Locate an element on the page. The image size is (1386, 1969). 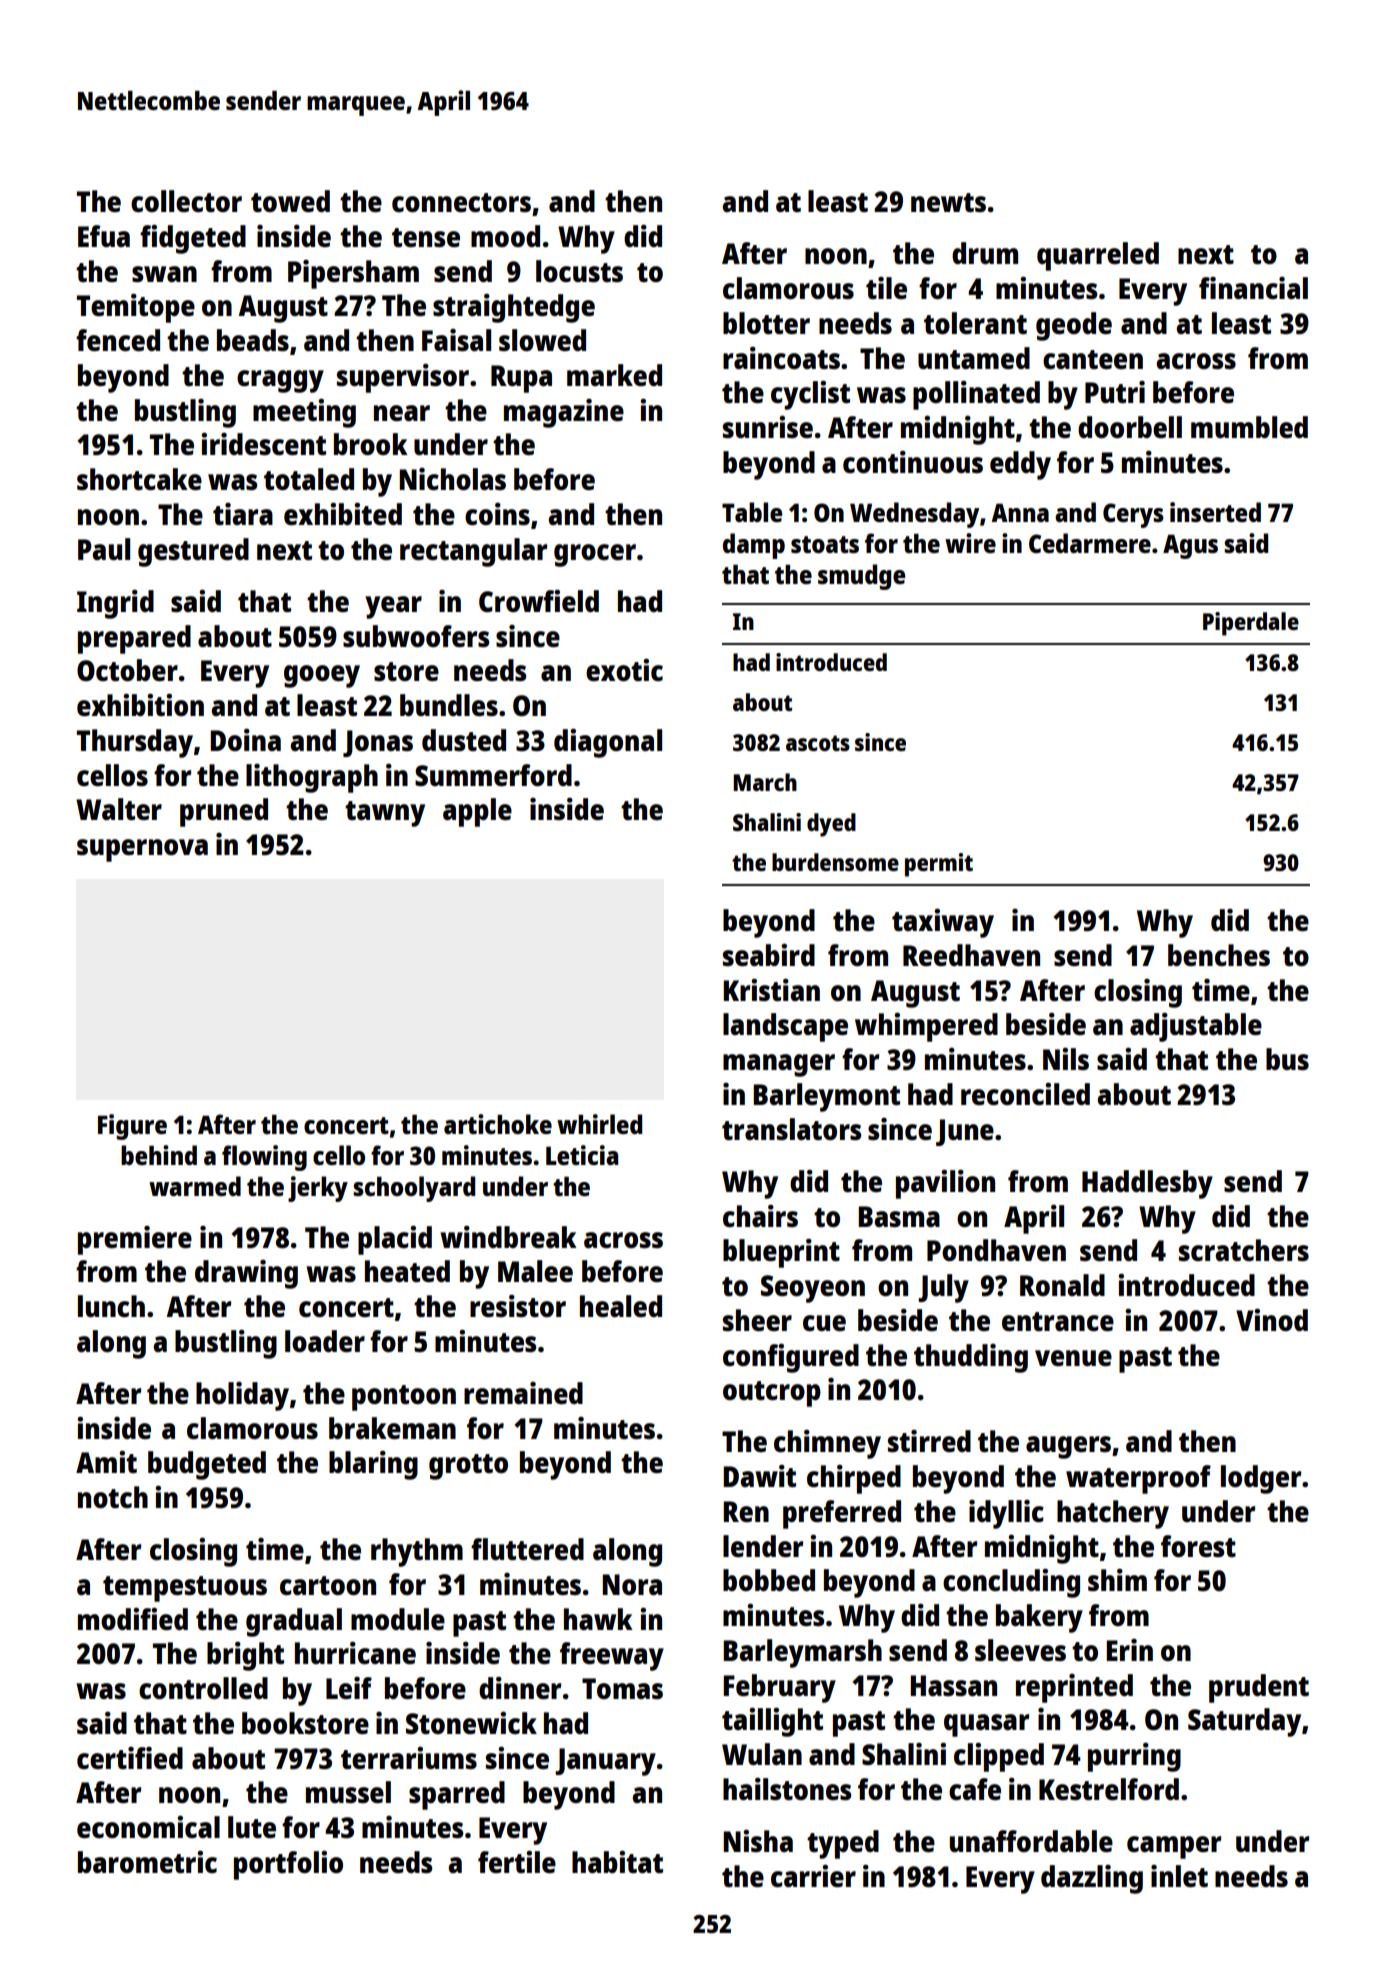
seabird is located at coordinates (769, 955).
